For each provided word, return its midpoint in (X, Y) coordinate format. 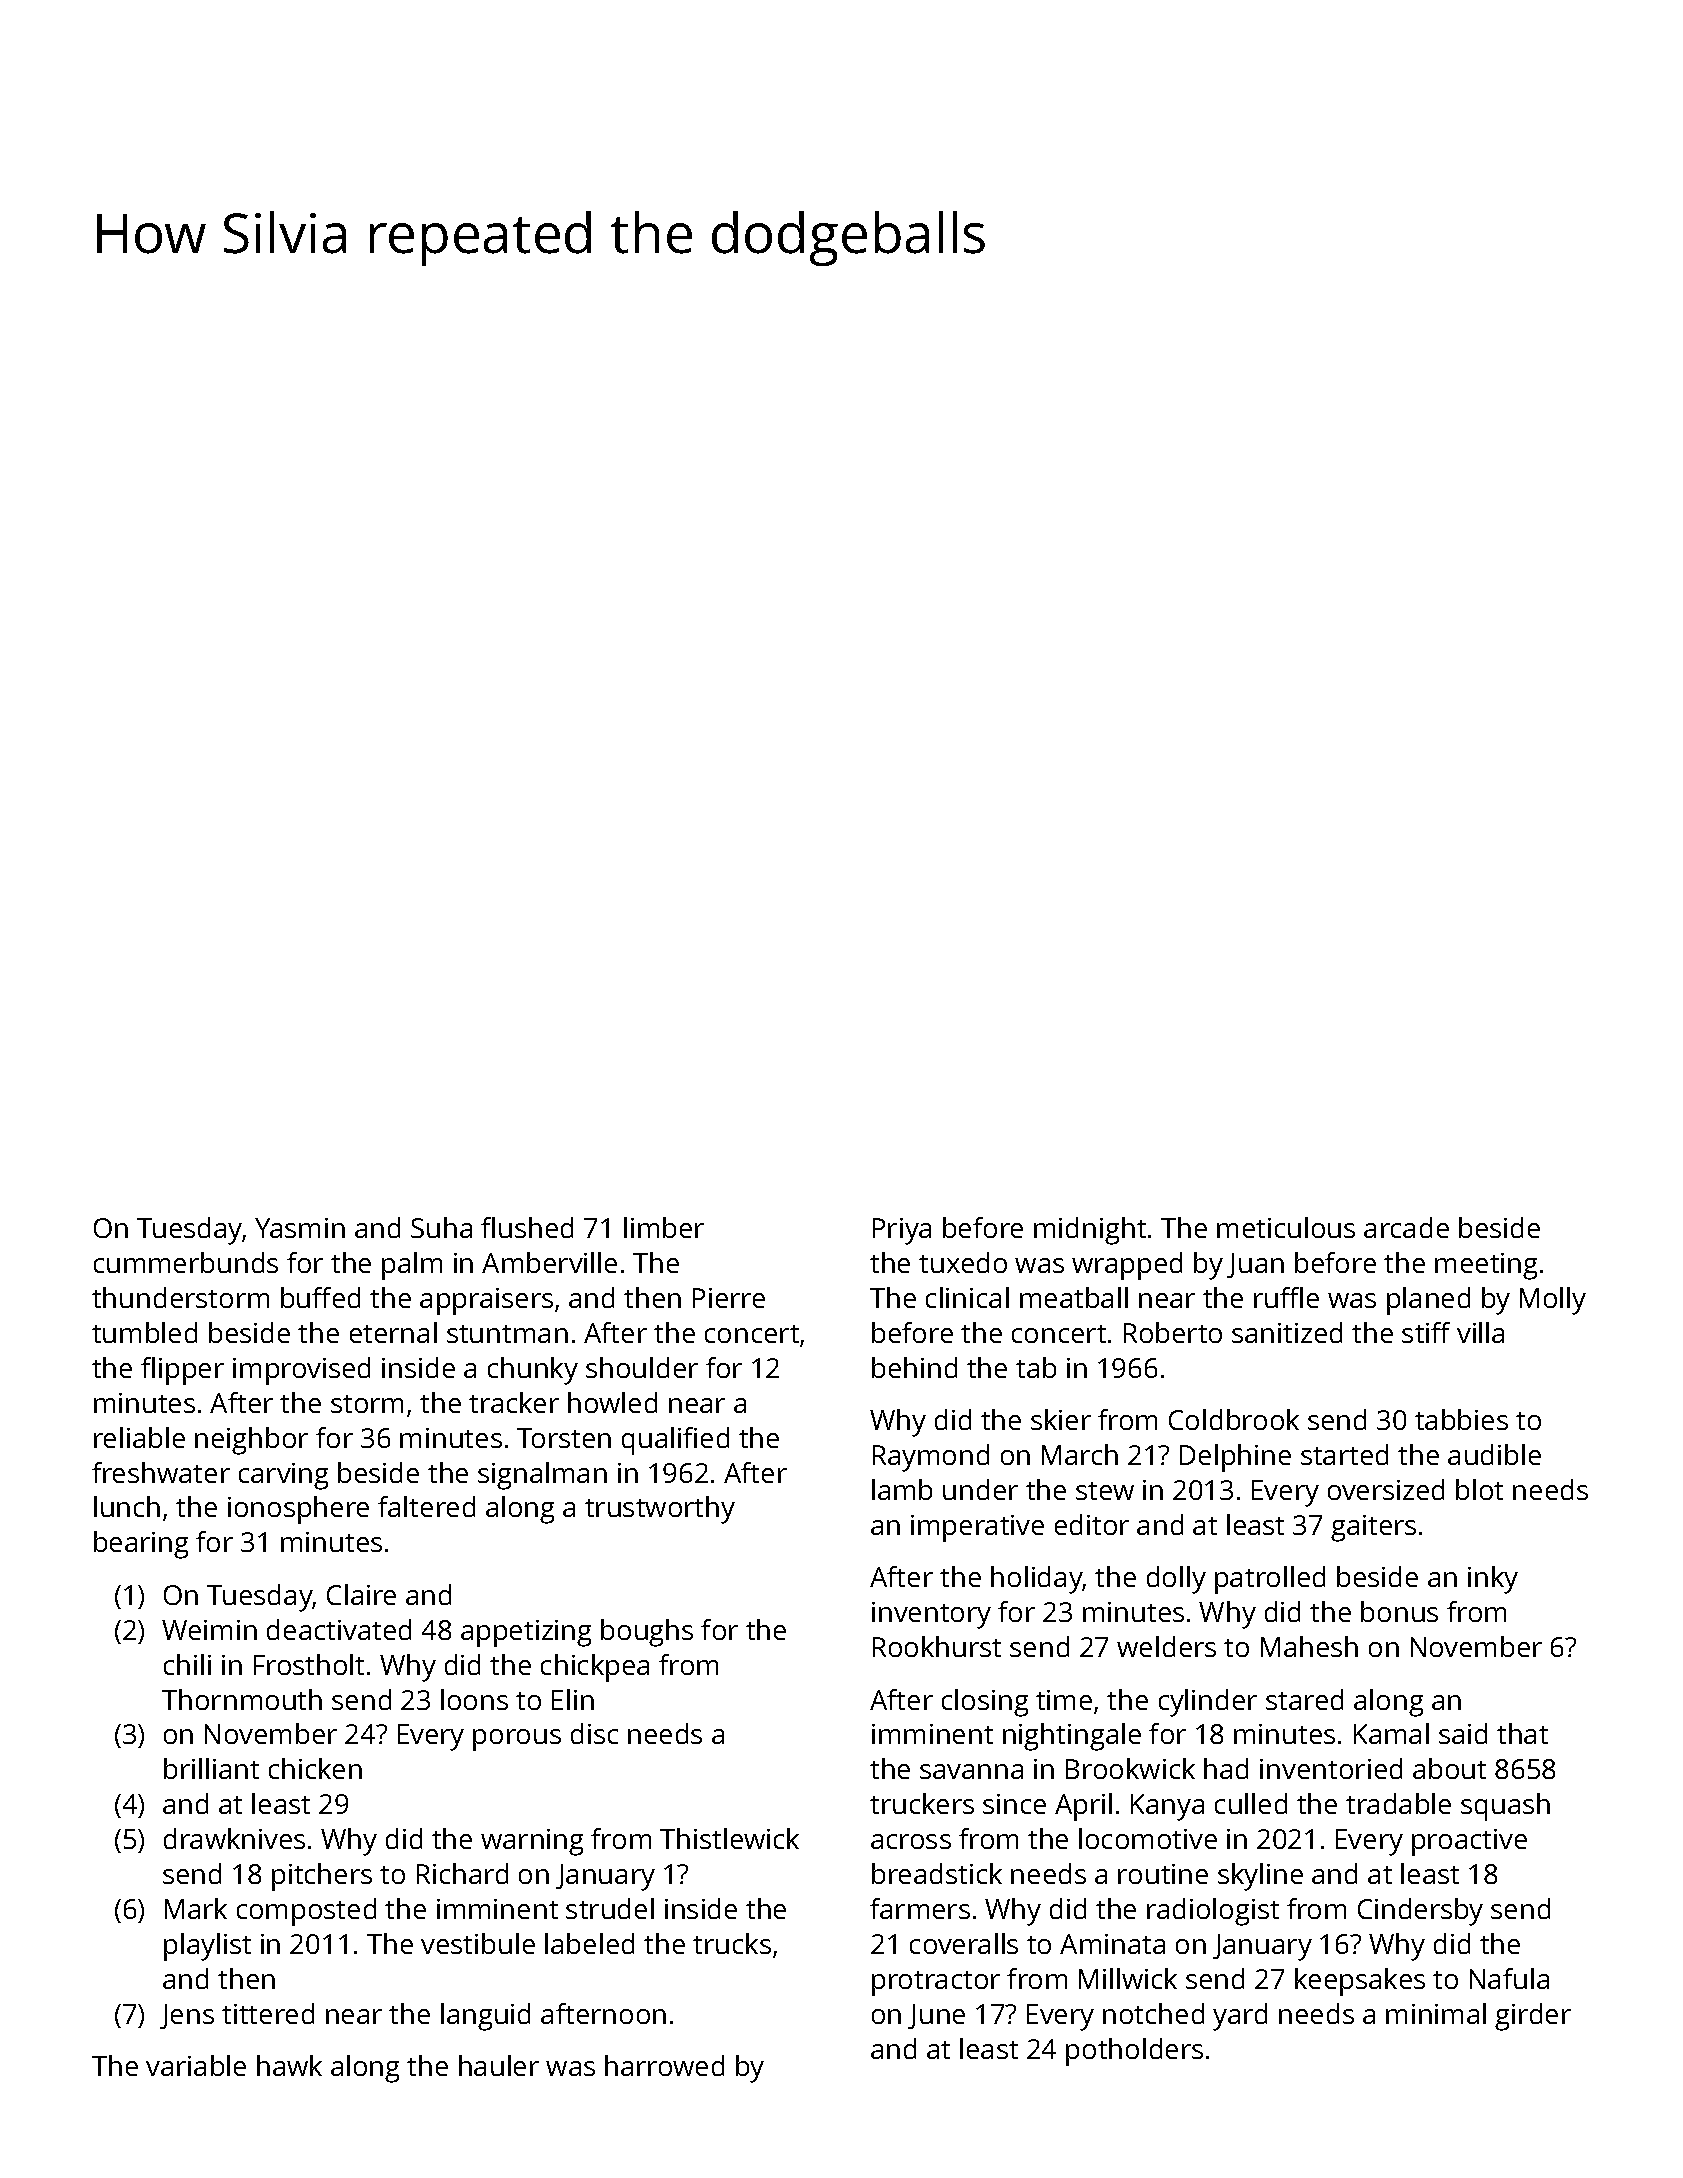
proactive (1469, 1842)
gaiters (1373, 1528)
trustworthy (660, 1510)
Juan (1255, 1265)
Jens (187, 2016)
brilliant (211, 1768)
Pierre (729, 1298)
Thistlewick (729, 1838)
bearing (141, 1545)
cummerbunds (186, 1262)
